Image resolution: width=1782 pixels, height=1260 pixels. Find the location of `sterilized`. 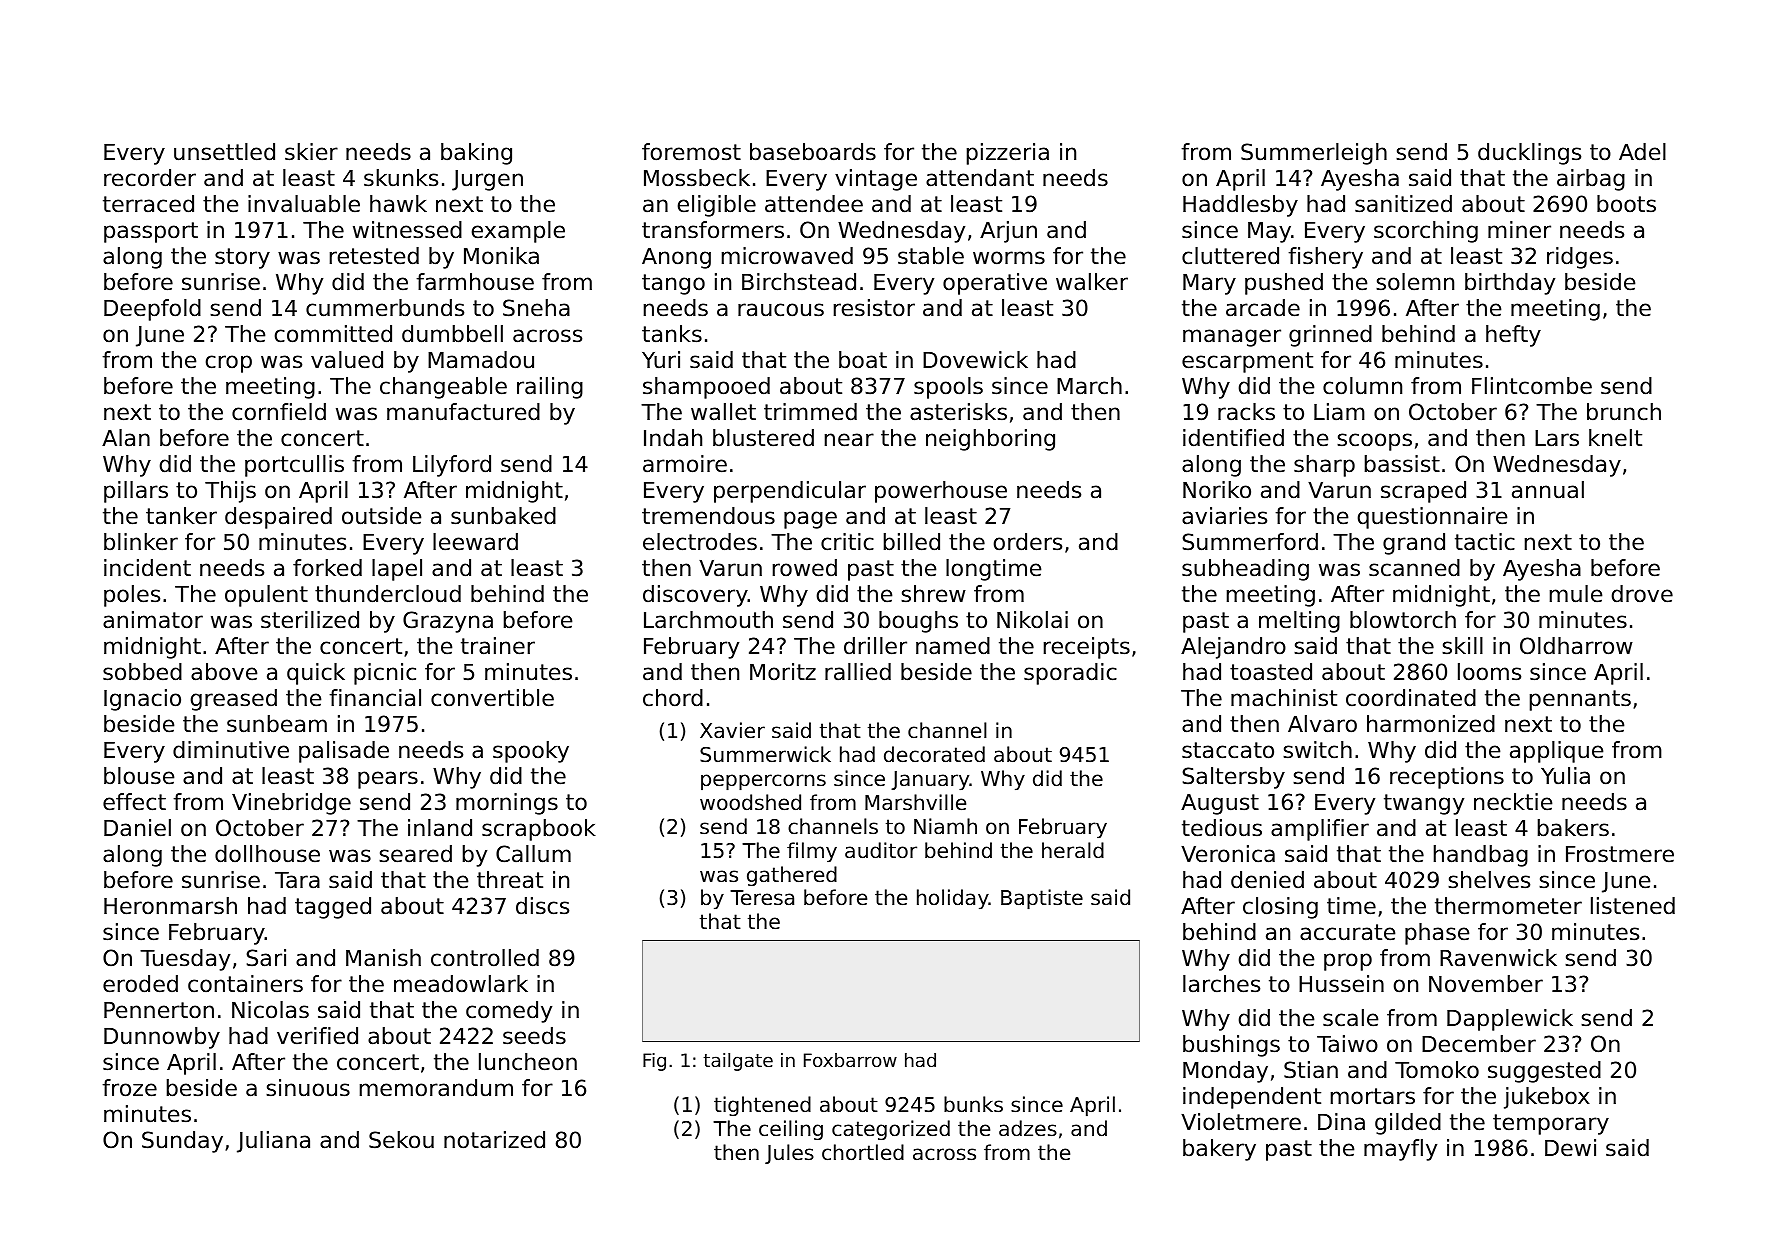

sterilized is located at coordinates (310, 620).
